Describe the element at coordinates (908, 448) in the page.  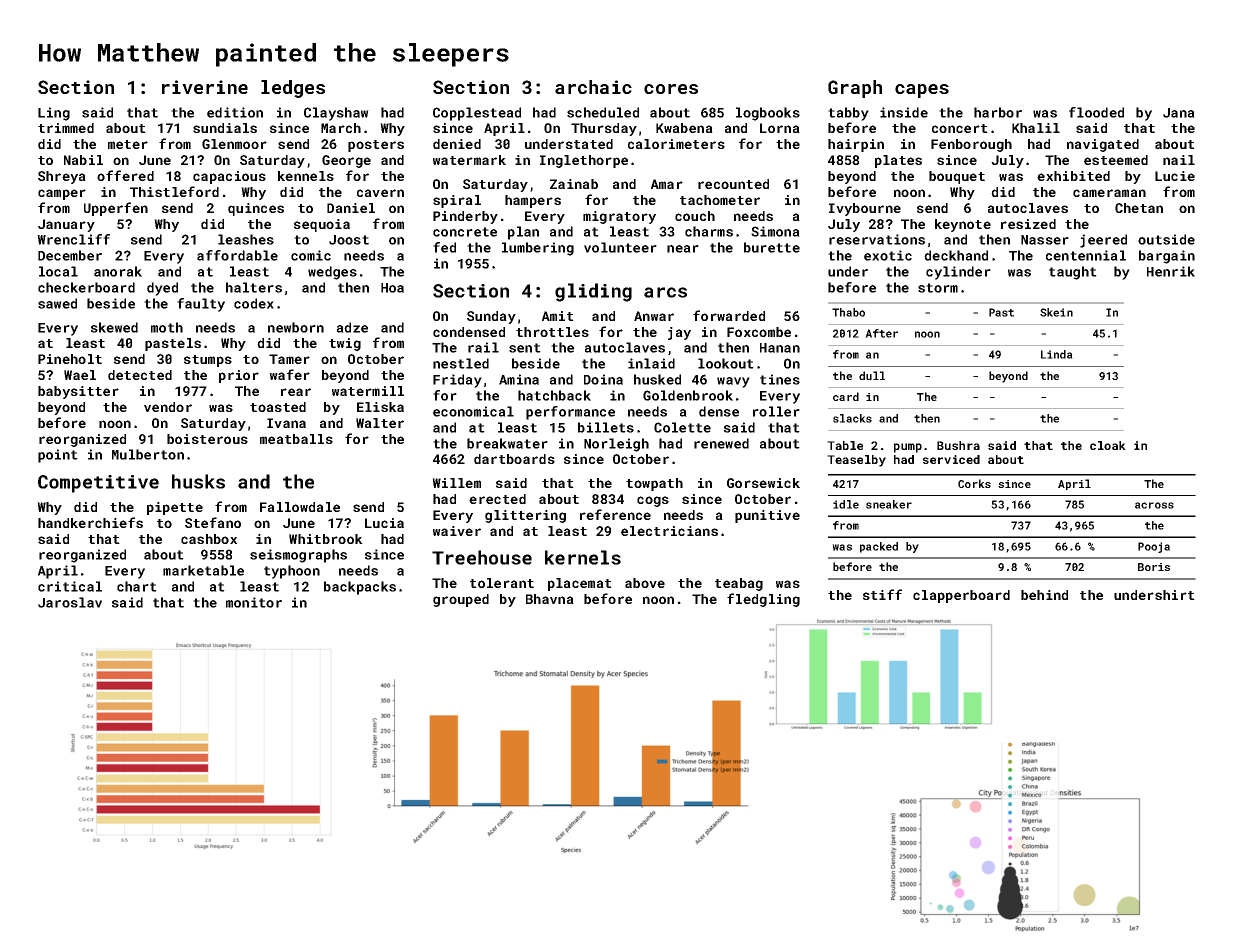
I see `pump` at that location.
